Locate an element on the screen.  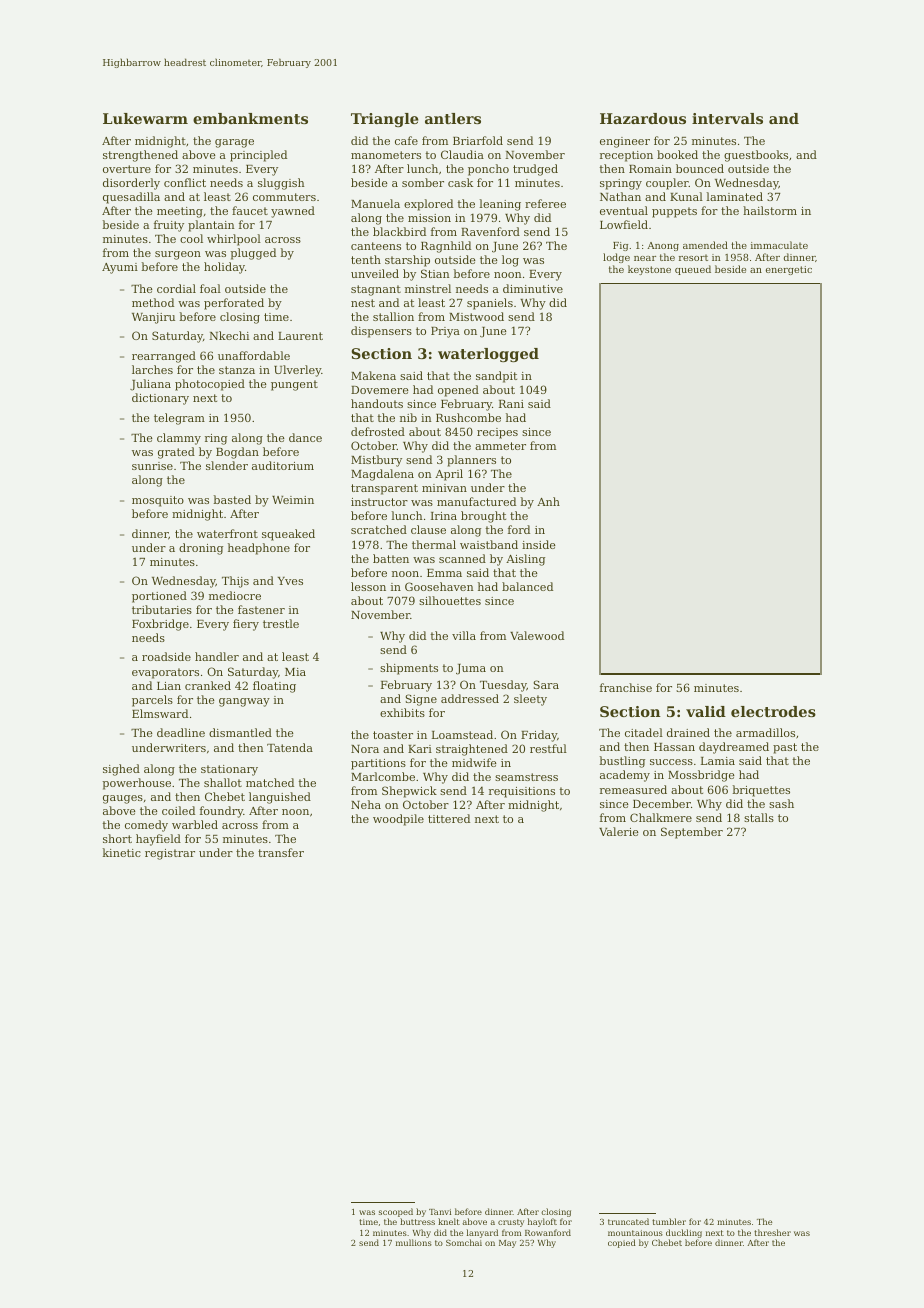
buttress is located at coordinates (417, 1221).
